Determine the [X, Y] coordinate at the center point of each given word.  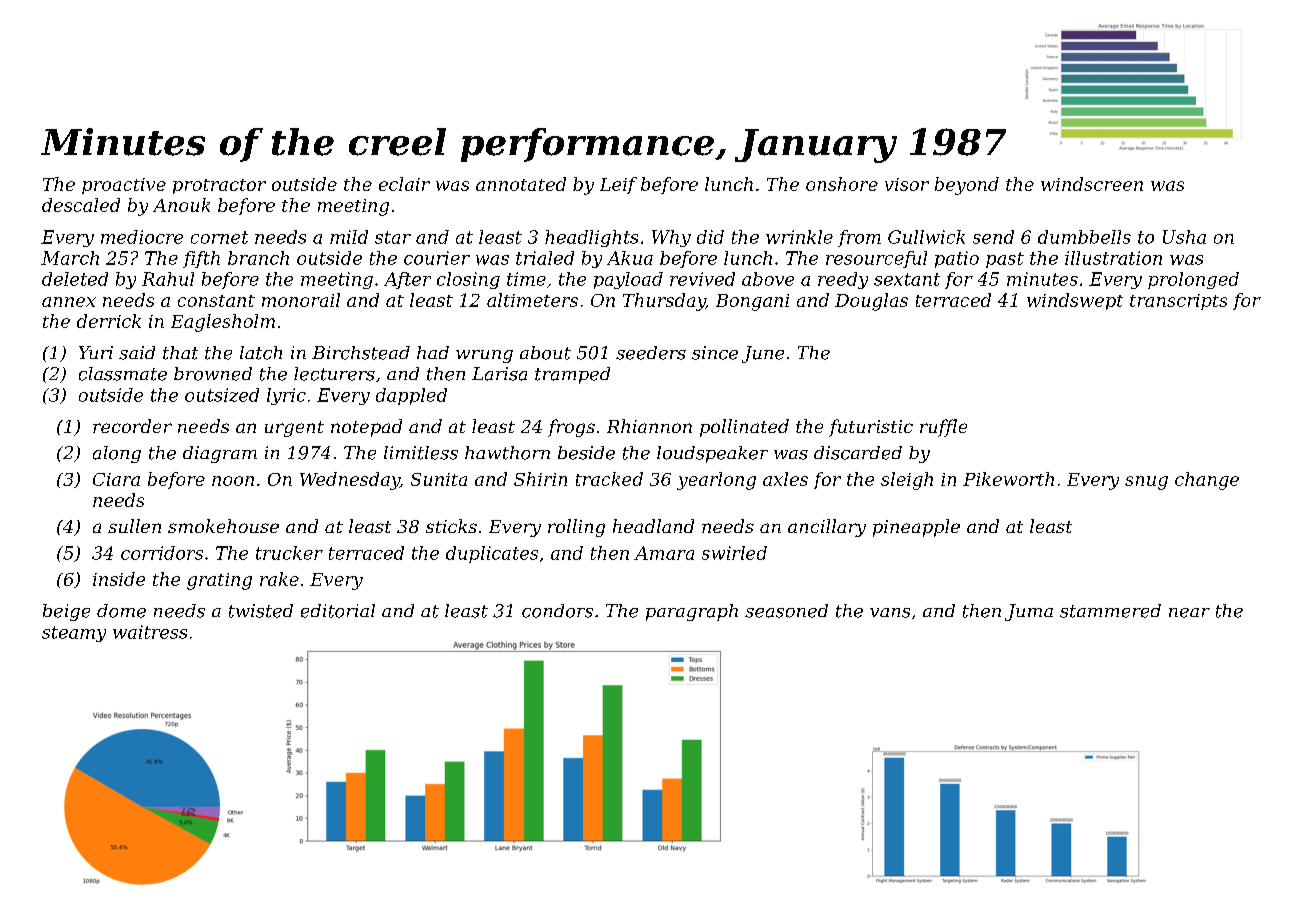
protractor [219, 186]
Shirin [540, 479]
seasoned [786, 611]
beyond [967, 186]
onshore [842, 184]
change [1207, 481]
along [117, 454]
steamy [74, 634]
